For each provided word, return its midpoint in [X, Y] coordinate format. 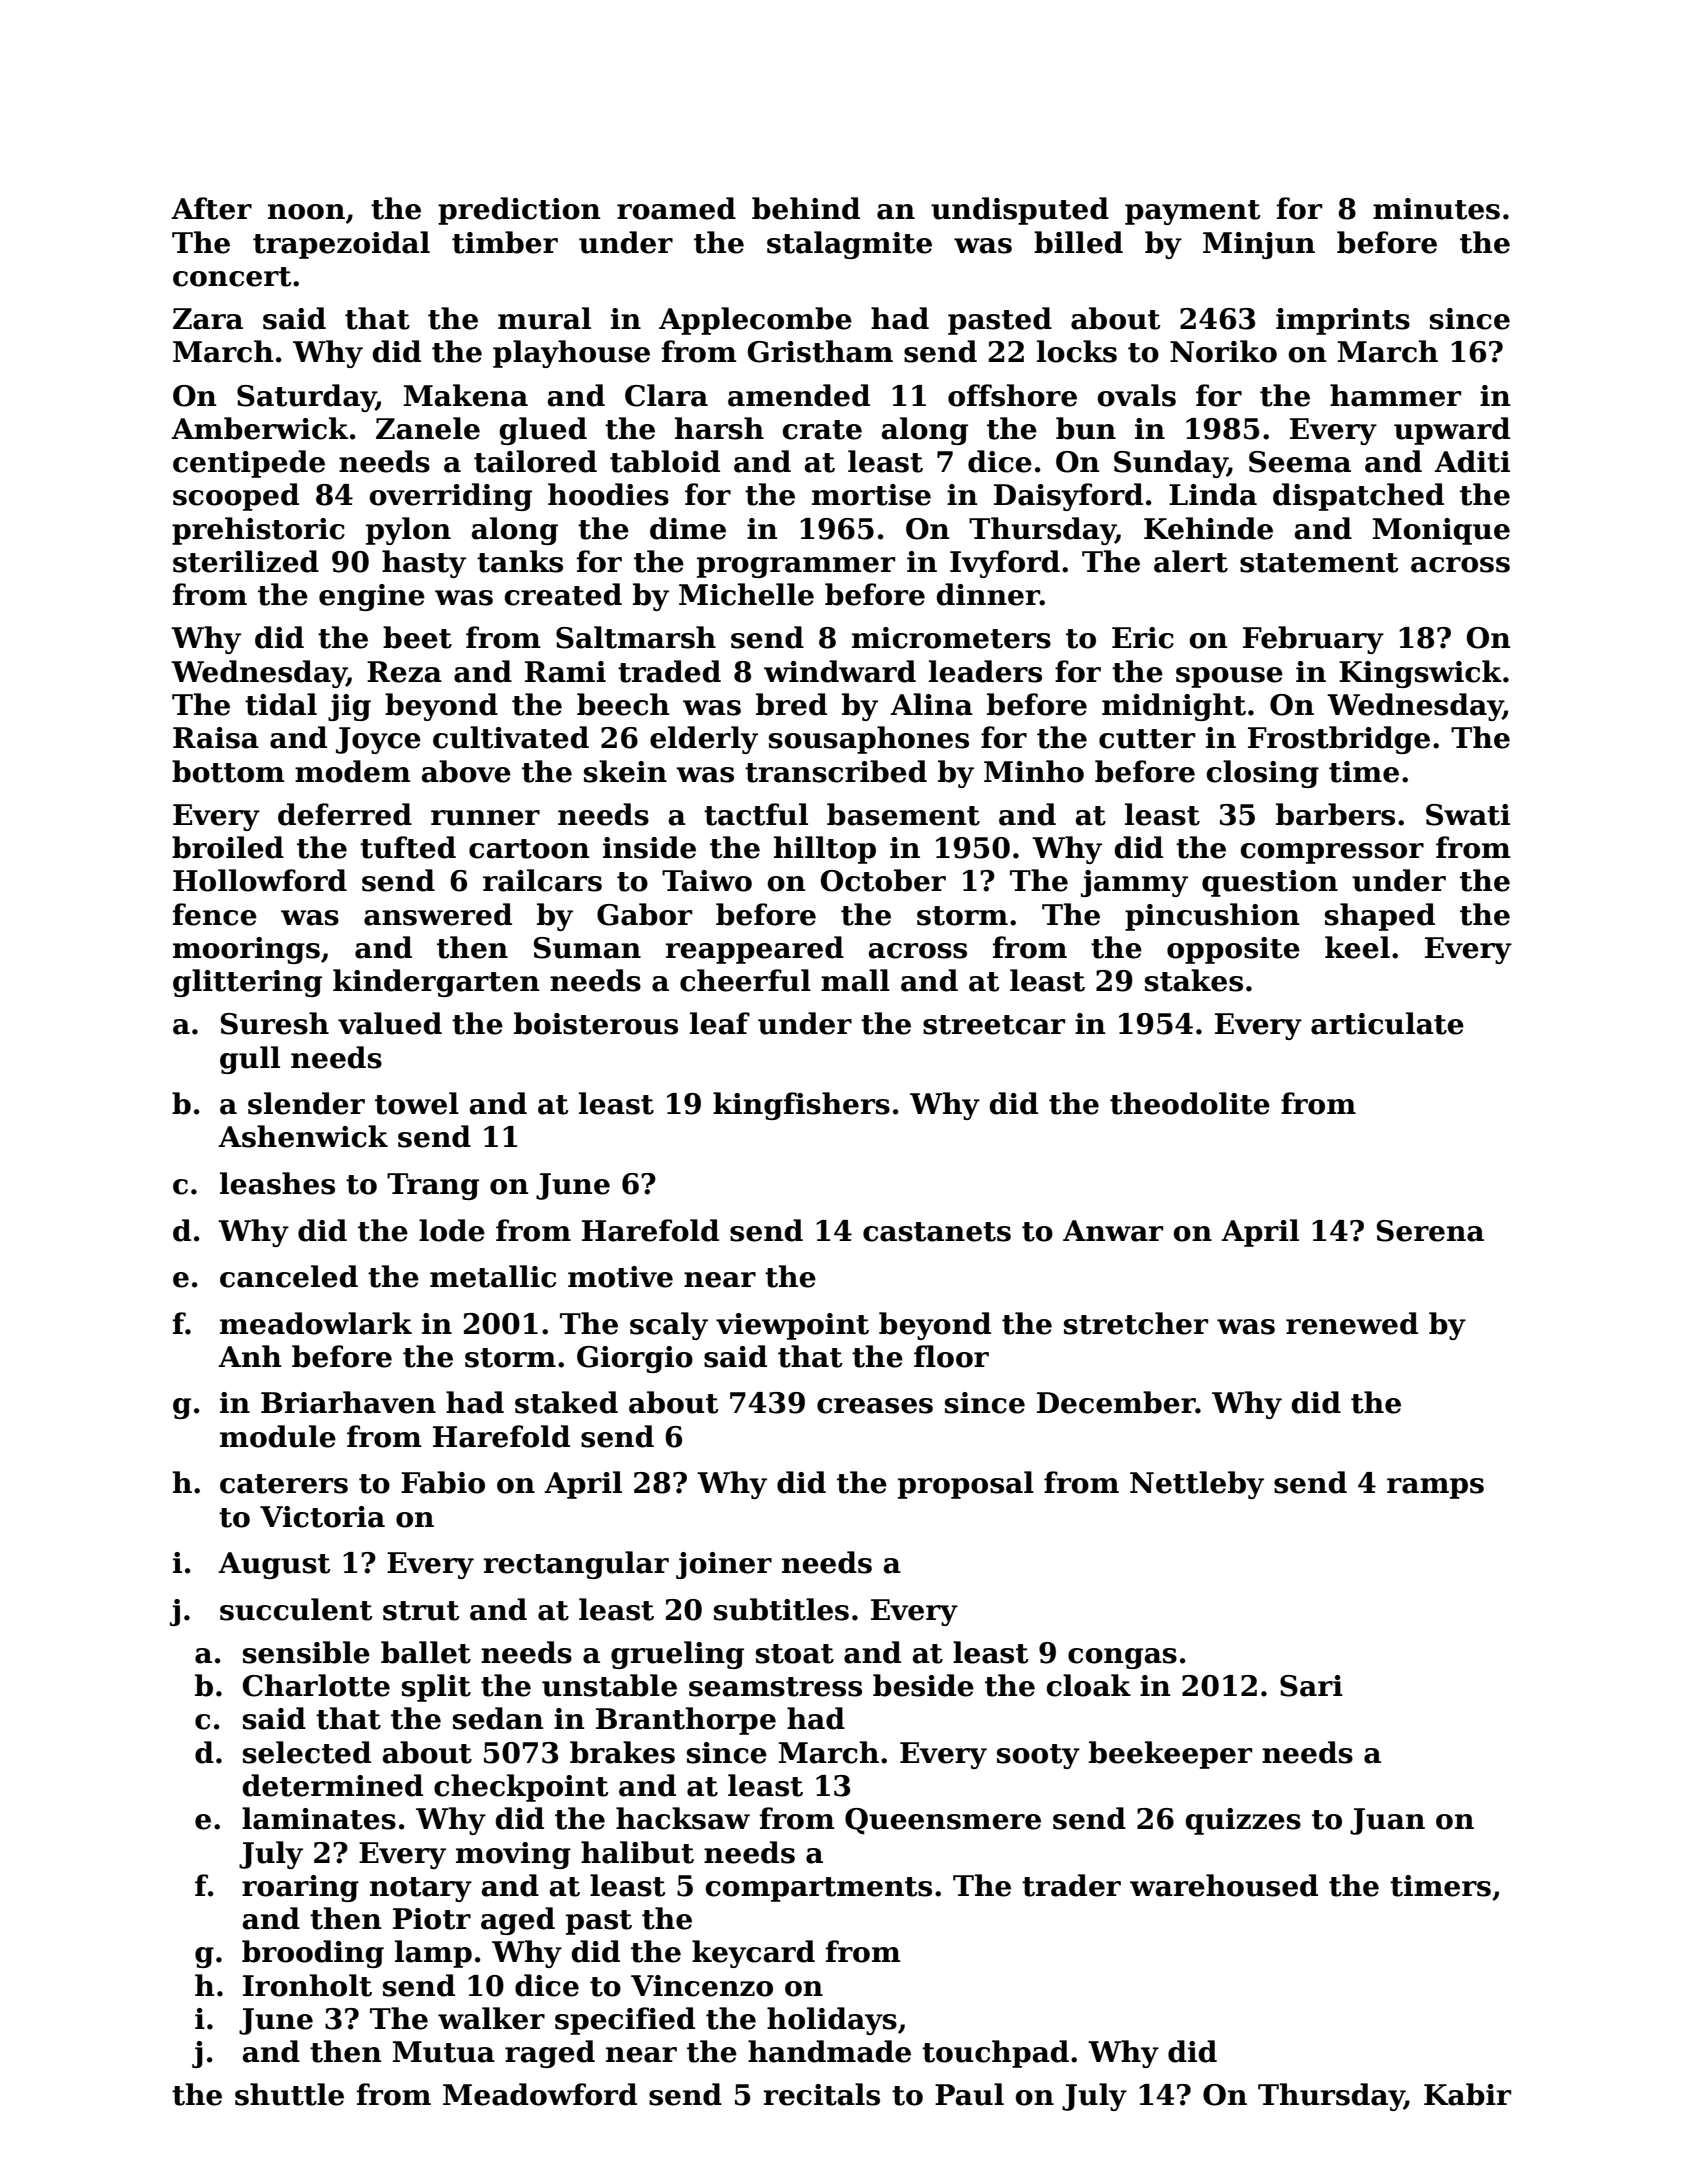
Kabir [1467, 2094]
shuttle [289, 2094]
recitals [821, 2094]
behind [806, 208]
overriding [450, 497]
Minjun [1259, 245]
